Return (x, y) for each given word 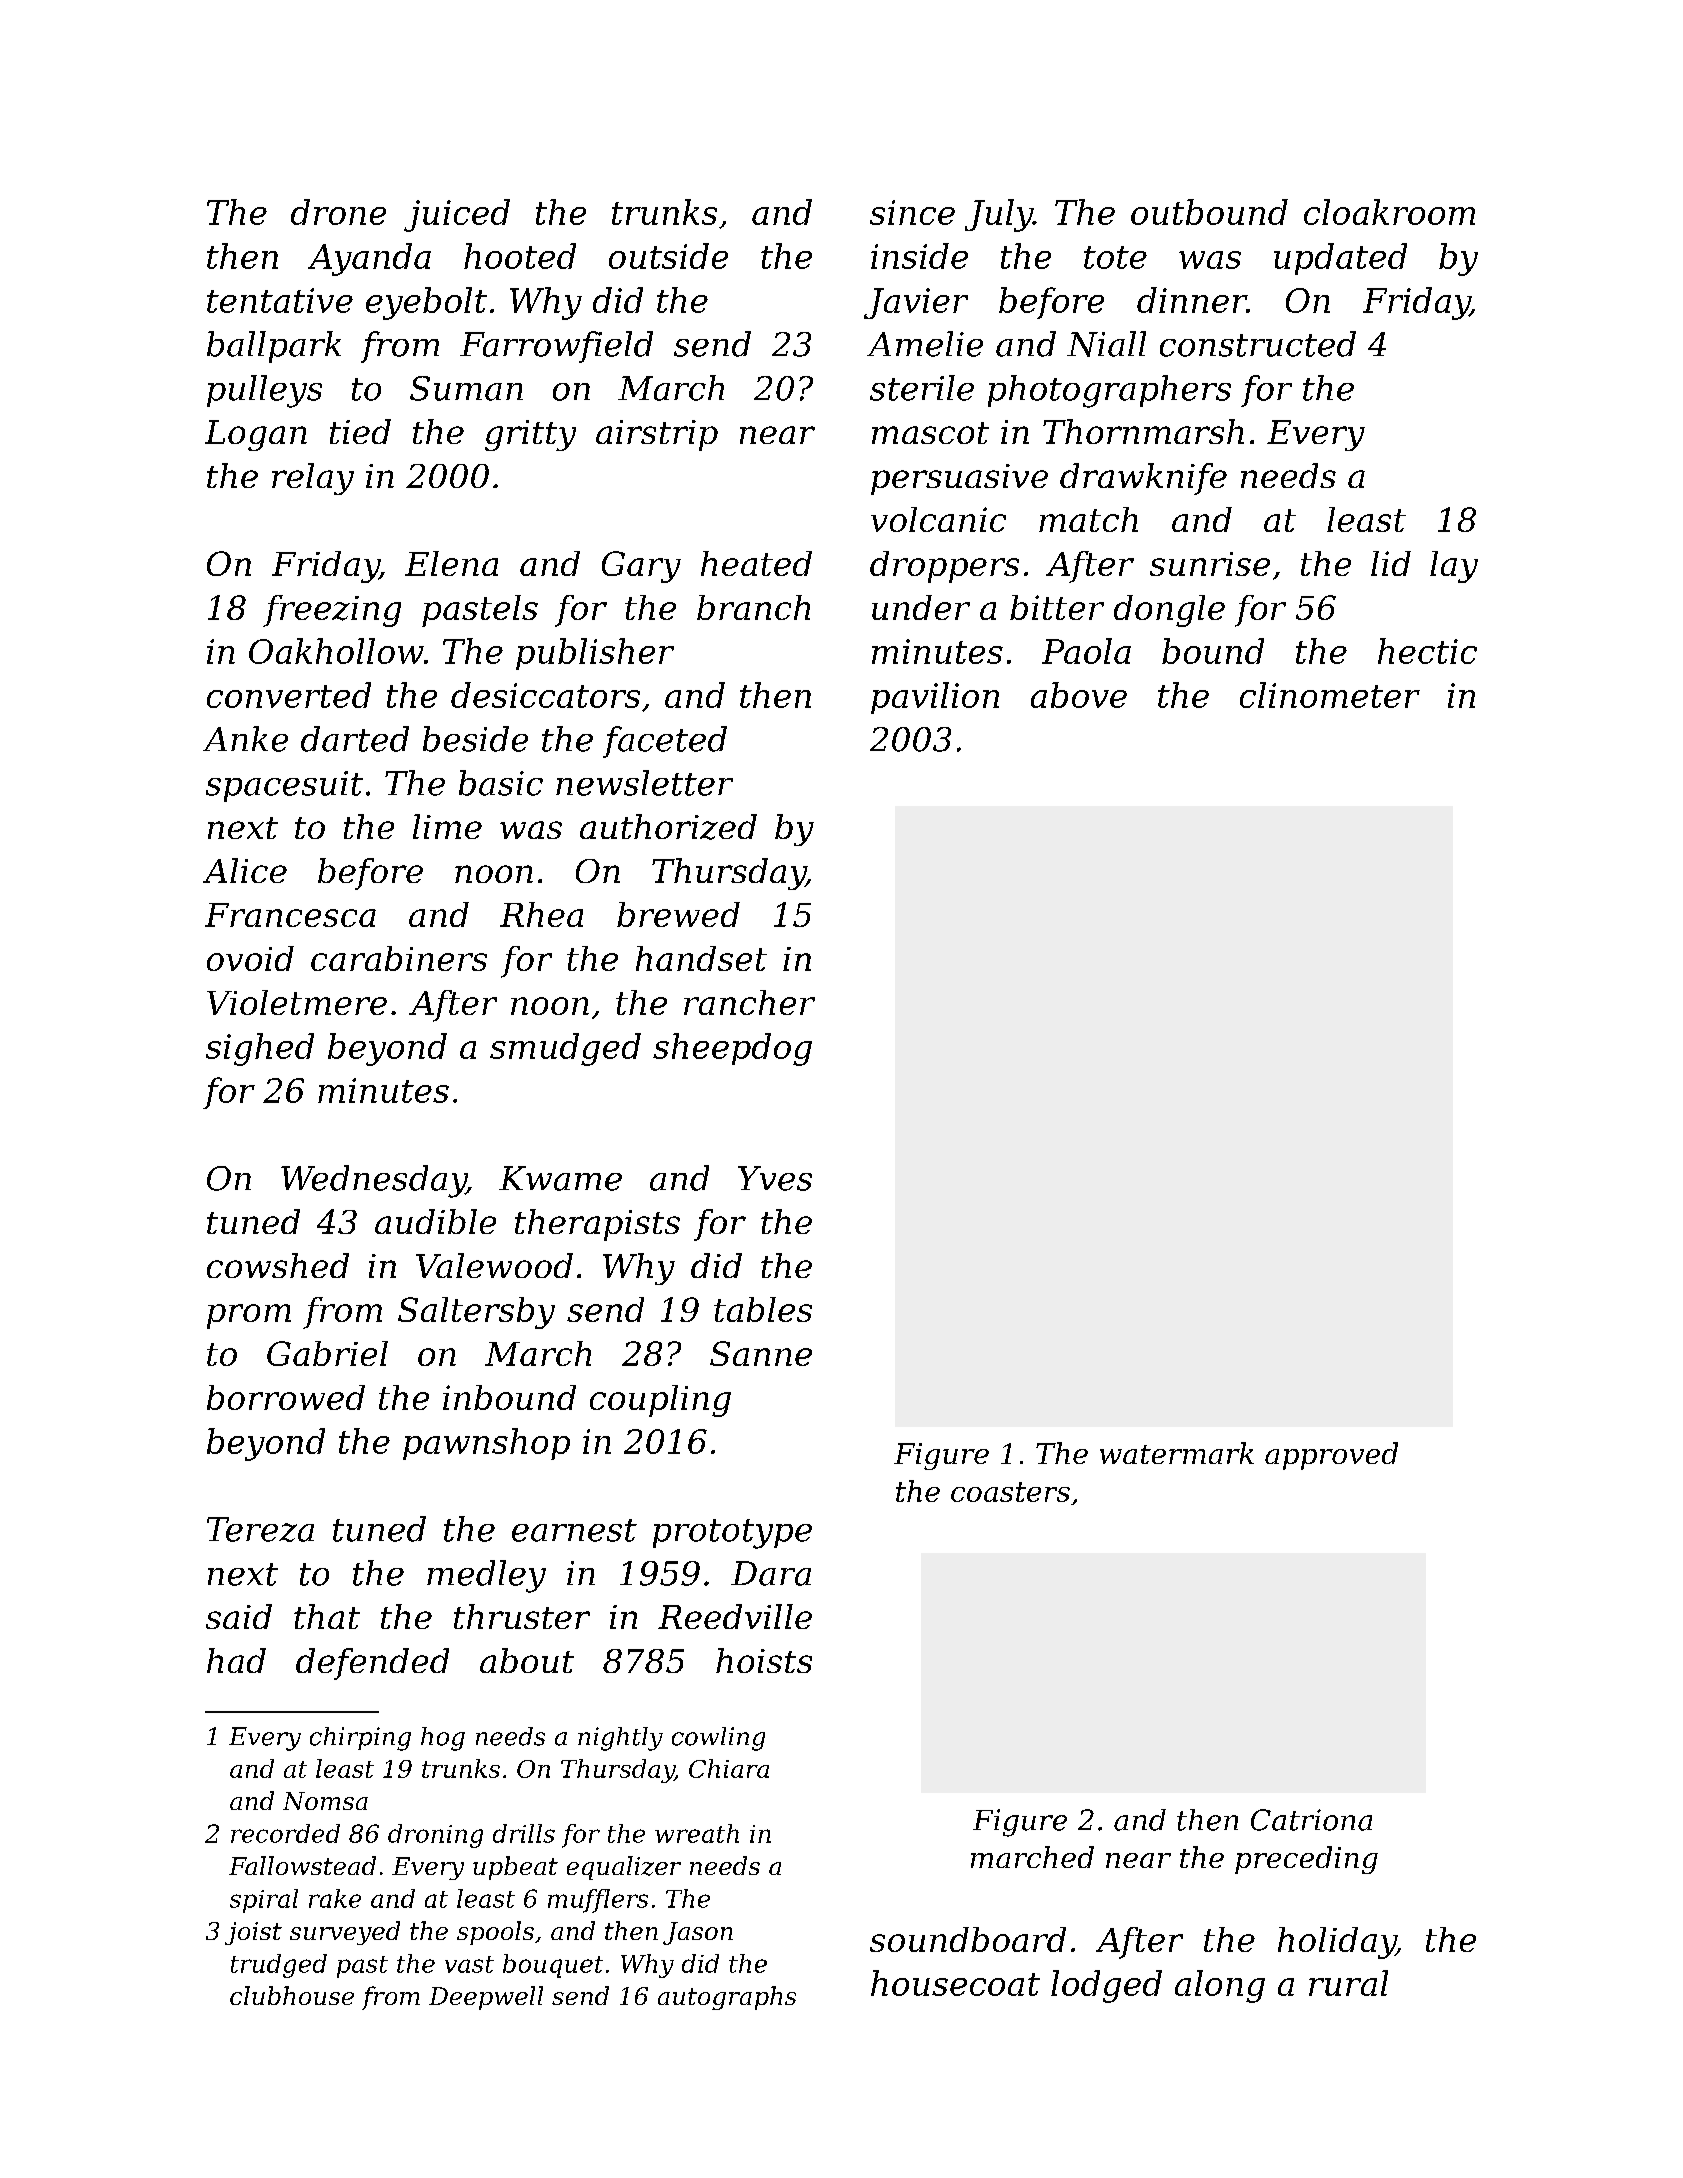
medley (486, 1576)
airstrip (657, 435)
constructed (1258, 344)
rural (1348, 1983)
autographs (727, 1998)
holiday (1337, 1943)
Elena (451, 563)
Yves (775, 1178)
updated (1340, 259)
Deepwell (486, 1998)
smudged (565, 1049)
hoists (764, 1660)
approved (1331, 1456)
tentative (280, 300)
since (912, 212)
